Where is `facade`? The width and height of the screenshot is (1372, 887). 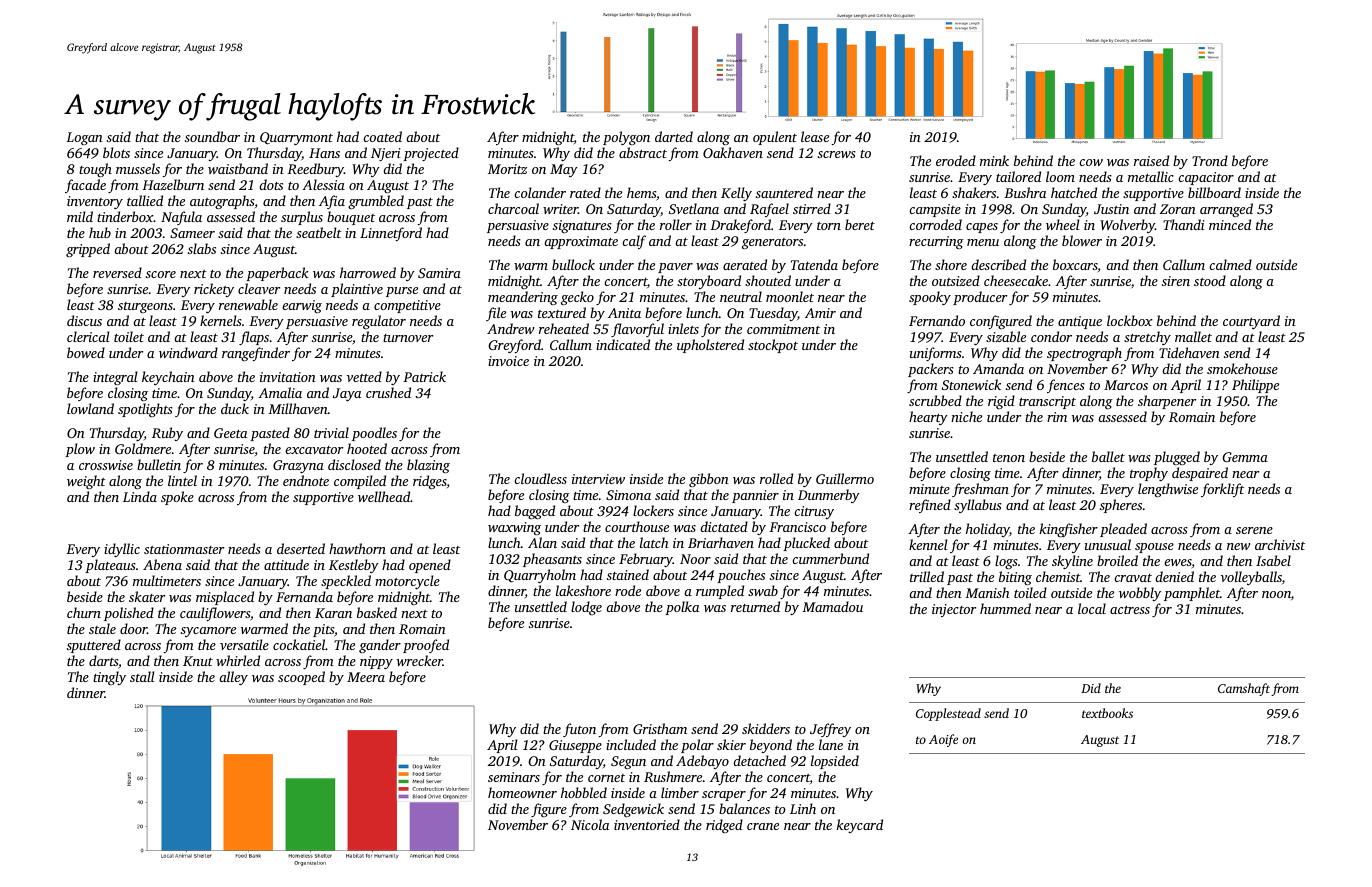
facade is located at coordinates (85, 186).
